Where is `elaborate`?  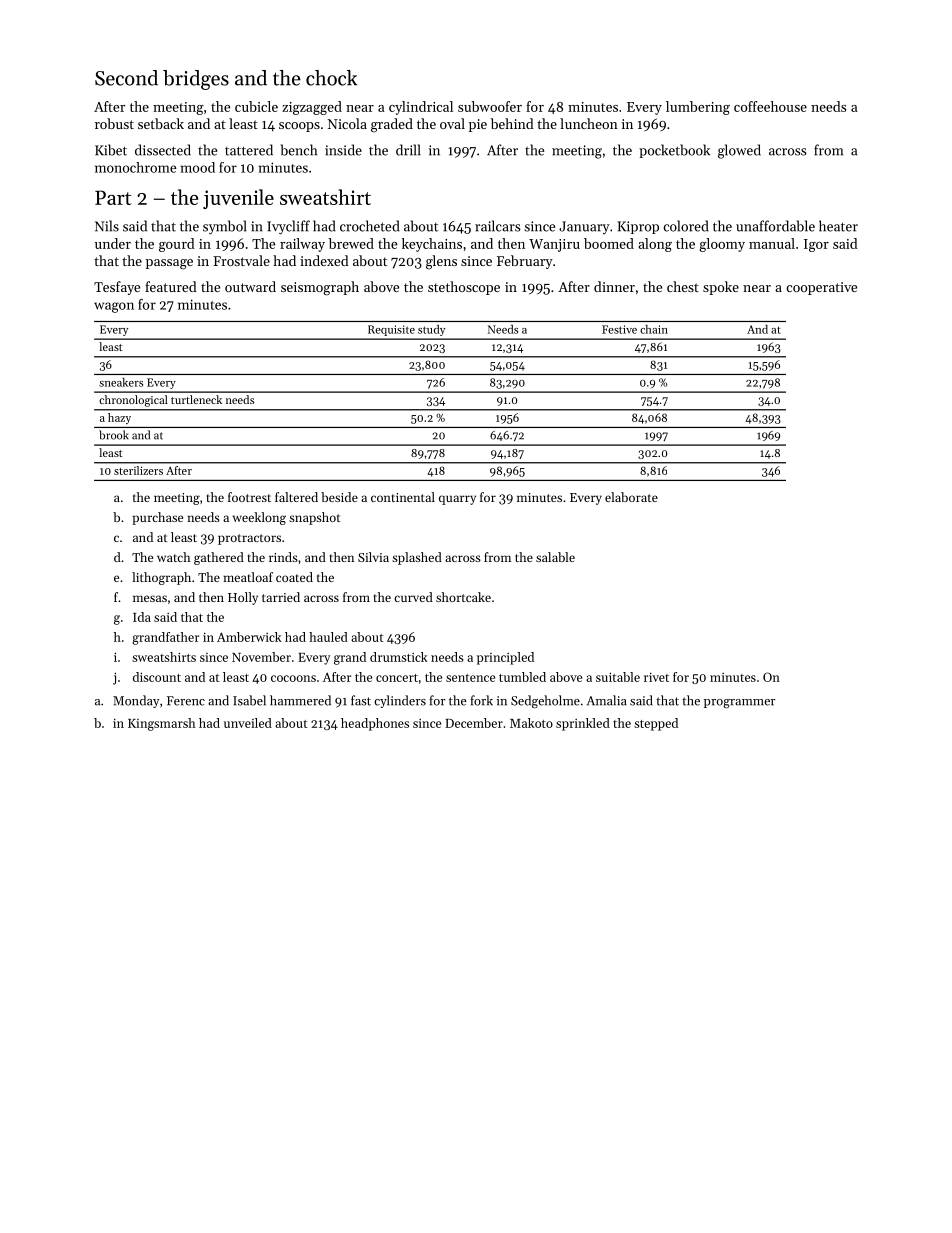 elaborate is located at coordinates (631, 497).
